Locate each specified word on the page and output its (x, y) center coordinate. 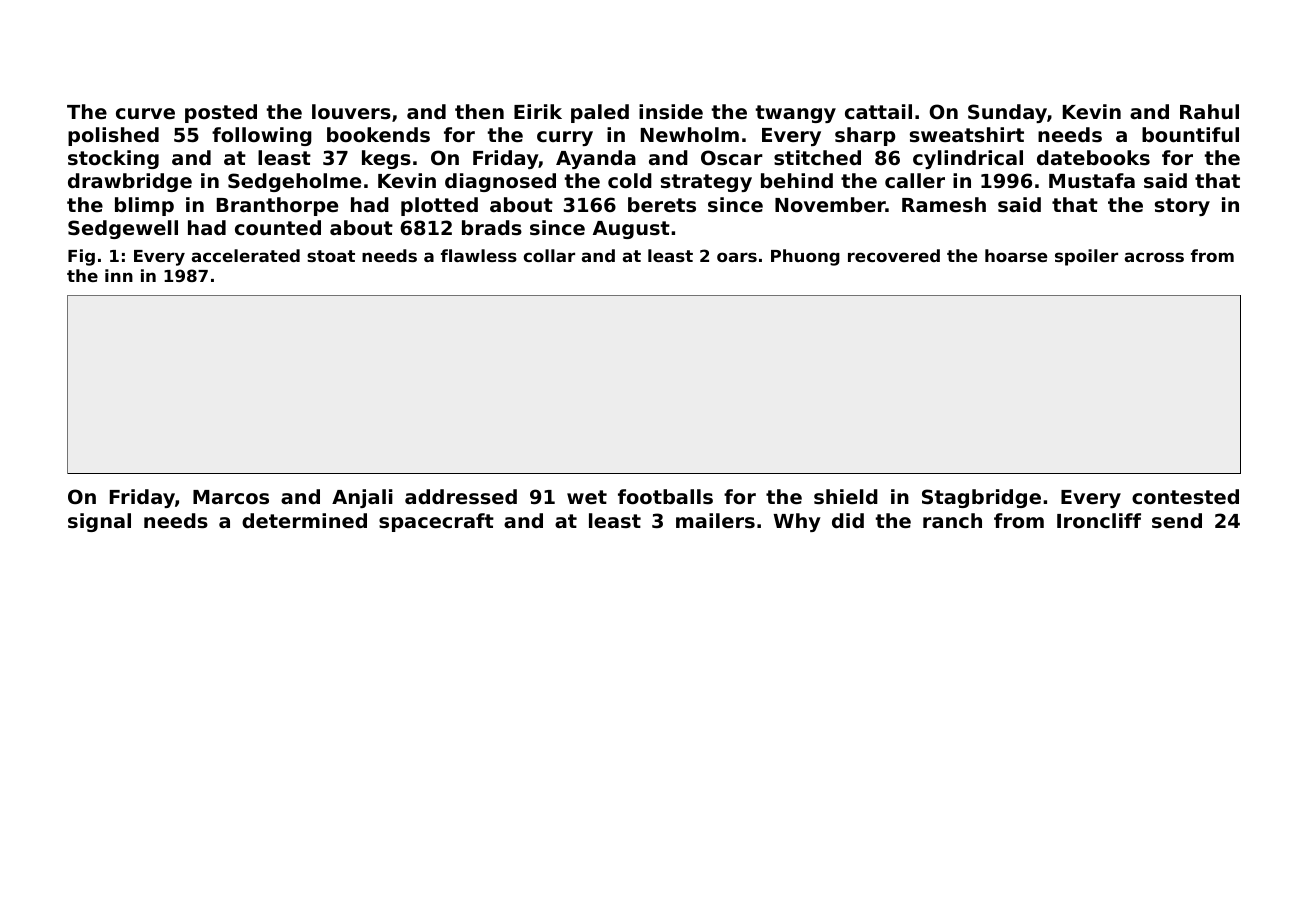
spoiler (1086, 257)
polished (113, 136)
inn (119, 275)
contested (1185, 497)
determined (304, 520)
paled (600, 113)
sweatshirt (967, 135)
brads (492, 228)
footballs (665, 496)
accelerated (246, 255)
